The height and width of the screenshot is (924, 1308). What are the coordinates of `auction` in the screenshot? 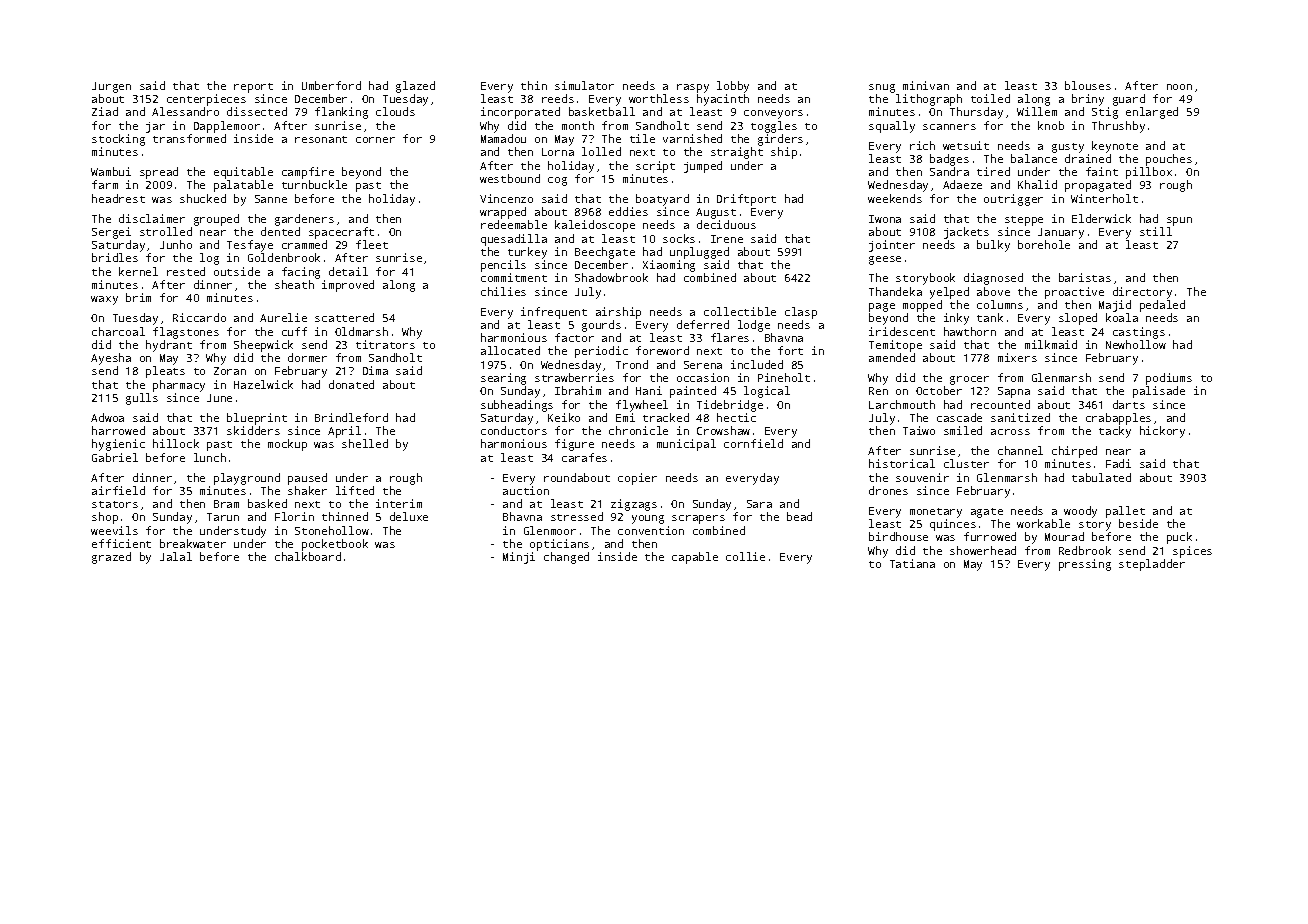 It's located at (526, 490).
